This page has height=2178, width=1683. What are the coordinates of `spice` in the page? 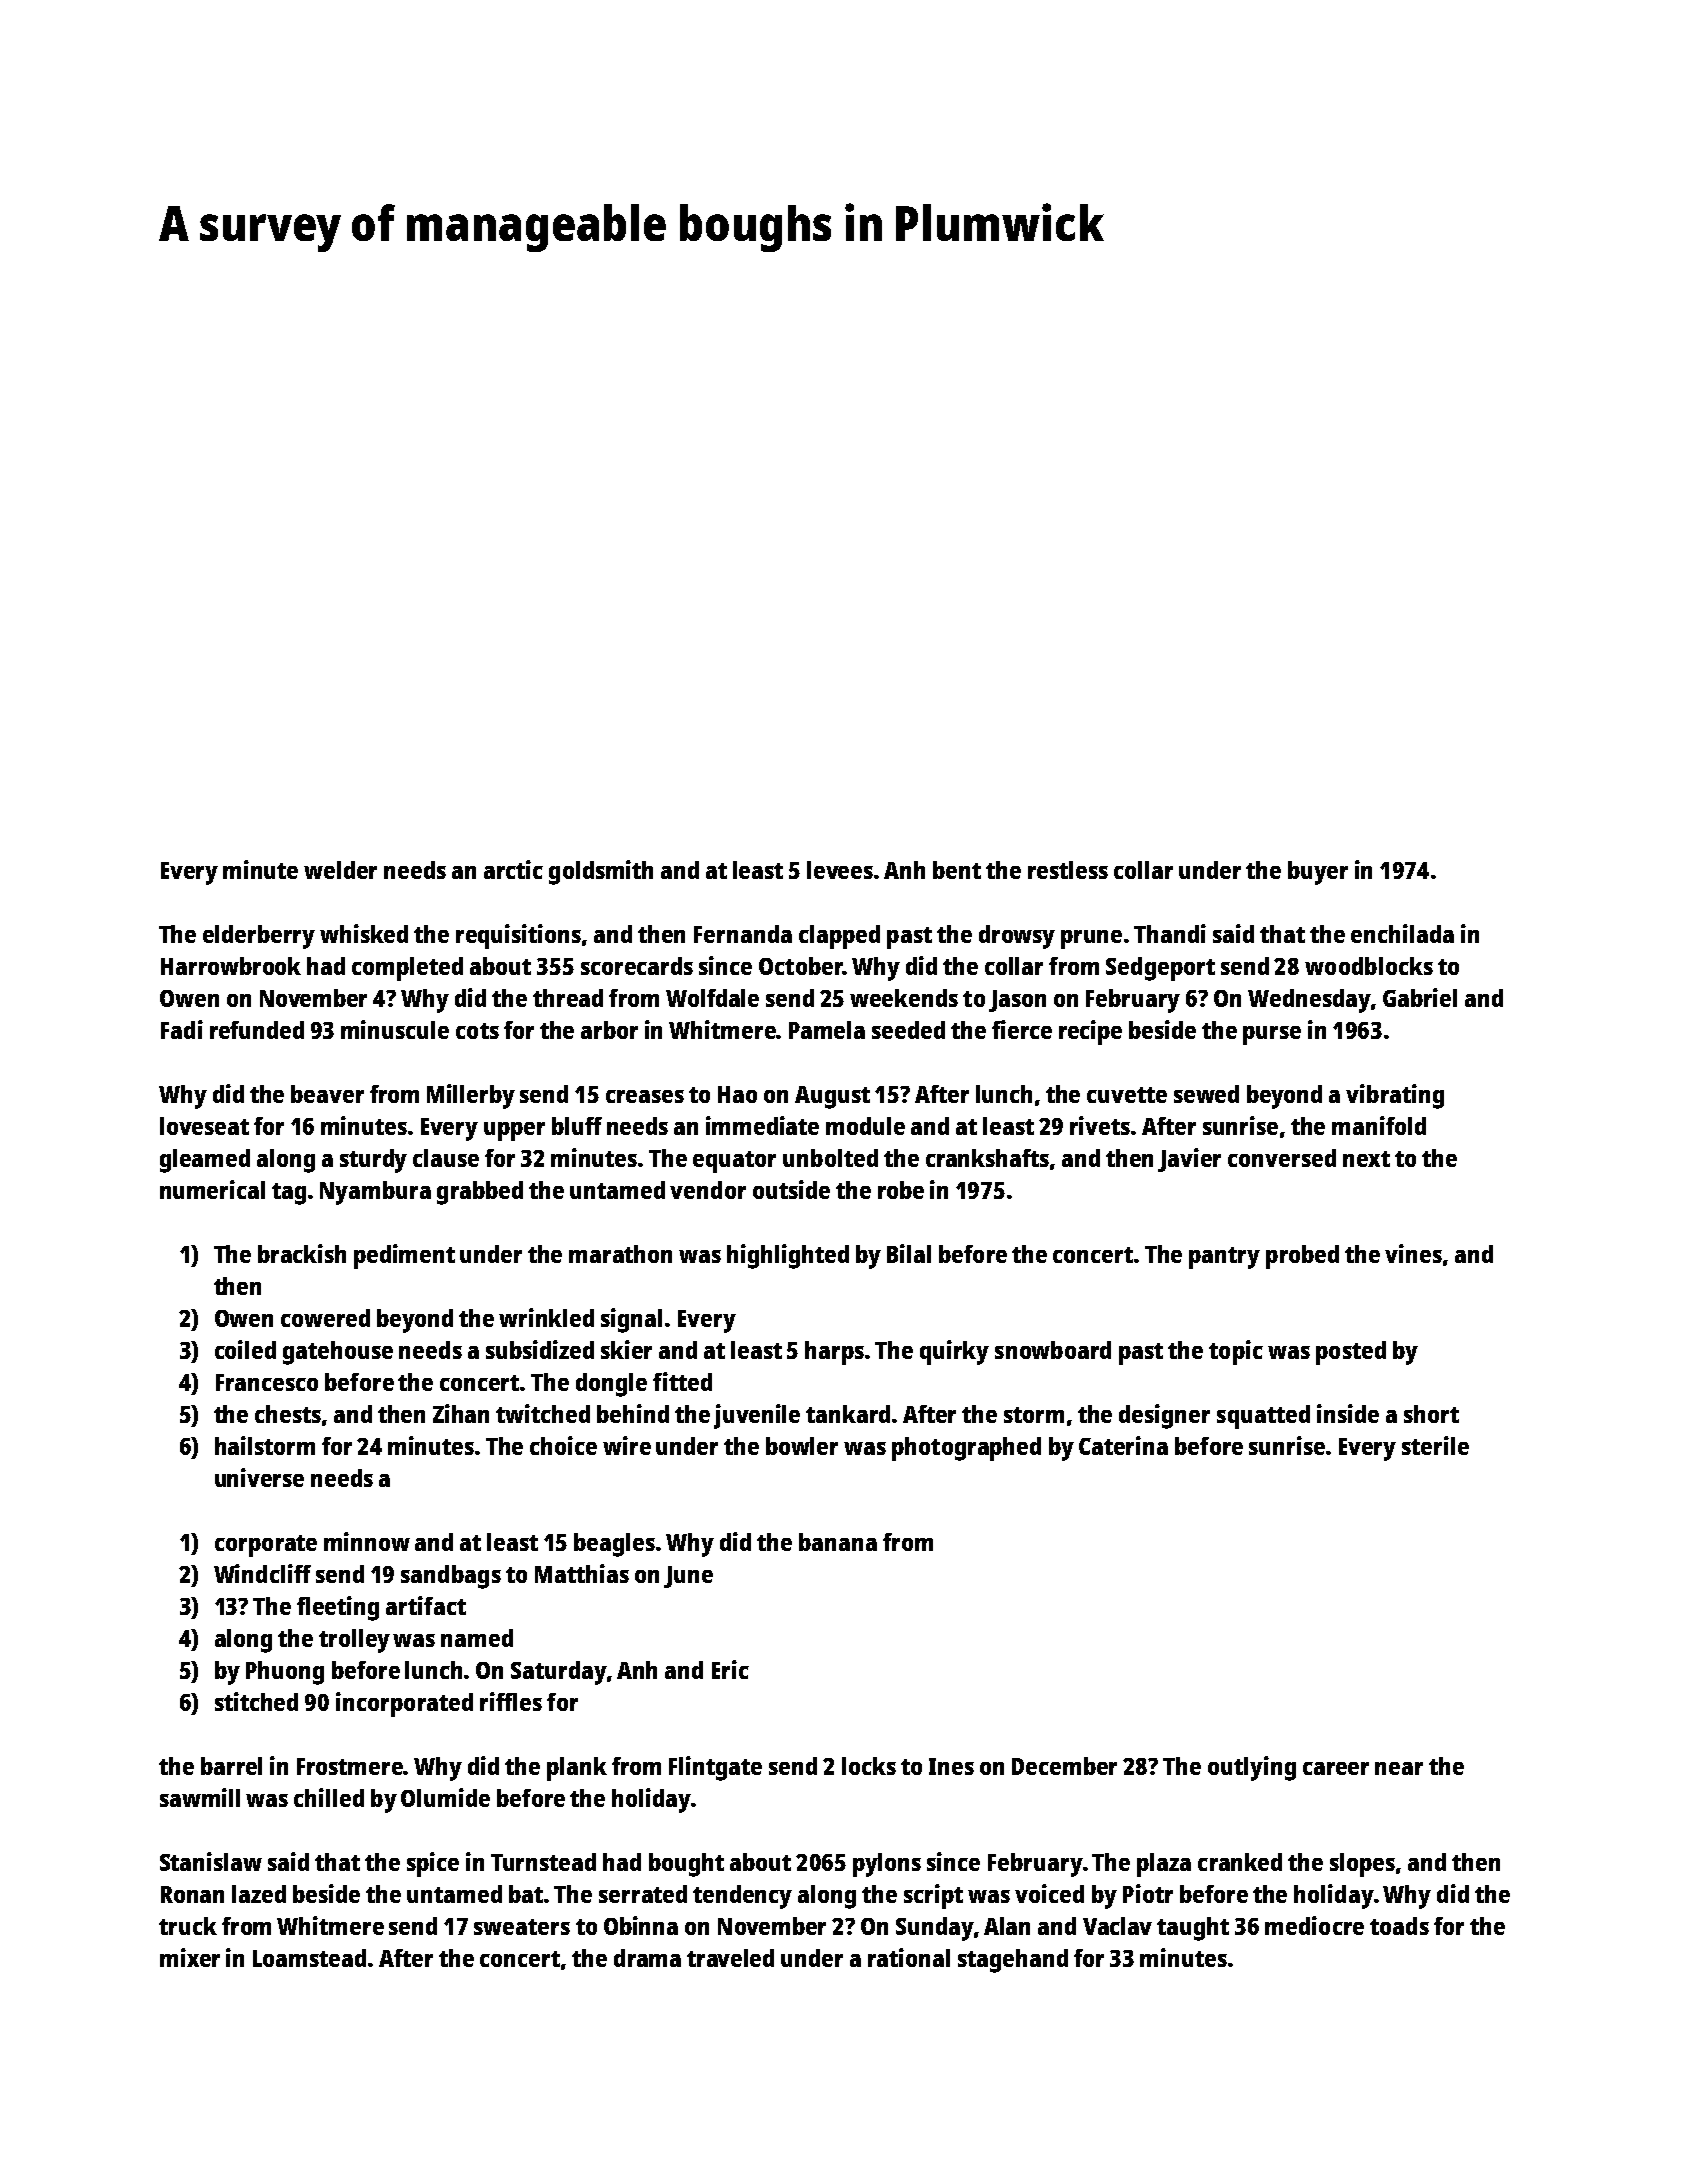 It's located at (433, 1864).
